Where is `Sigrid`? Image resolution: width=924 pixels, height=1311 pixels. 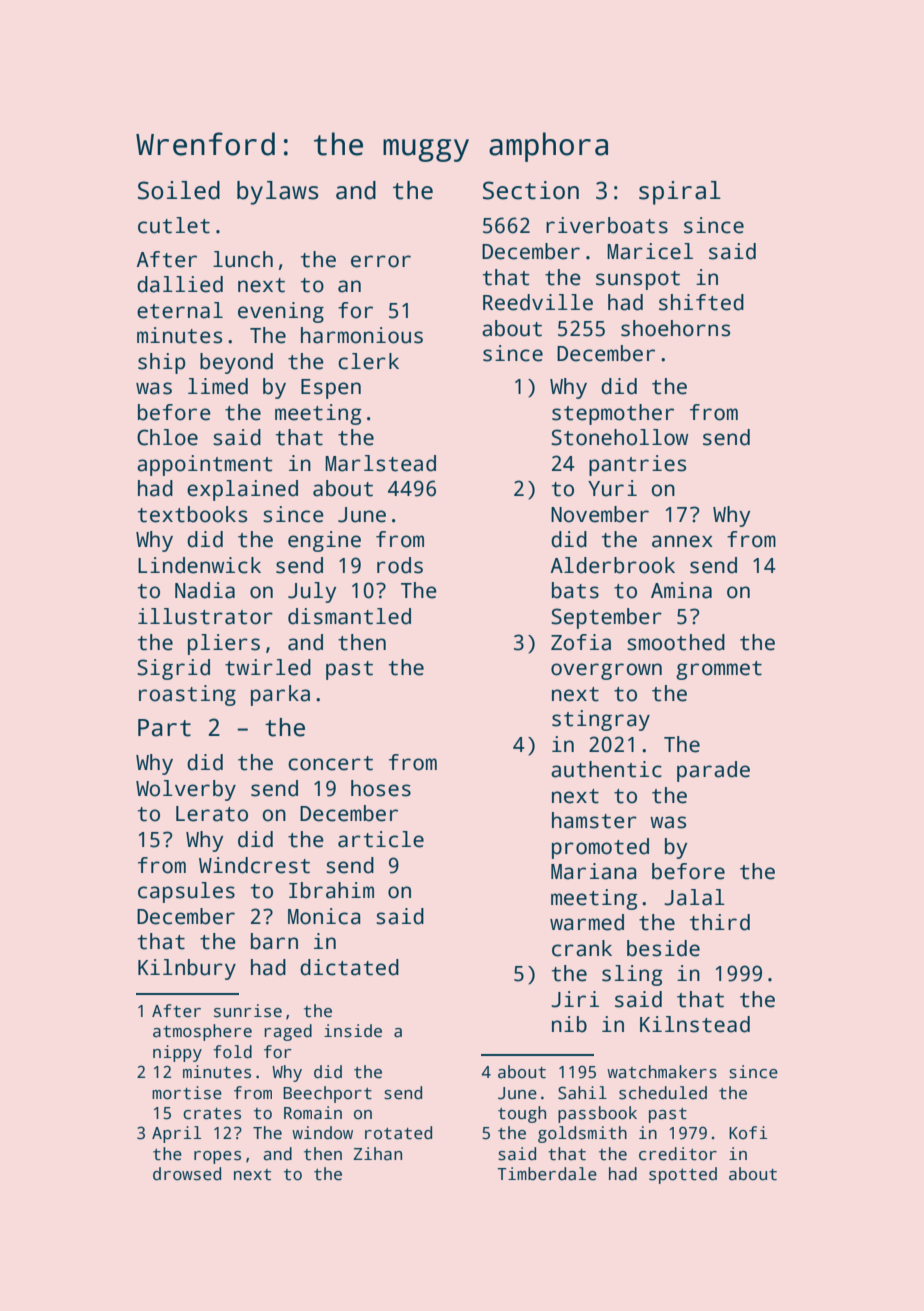 Sigrid is located at coordinates (173, 669).
